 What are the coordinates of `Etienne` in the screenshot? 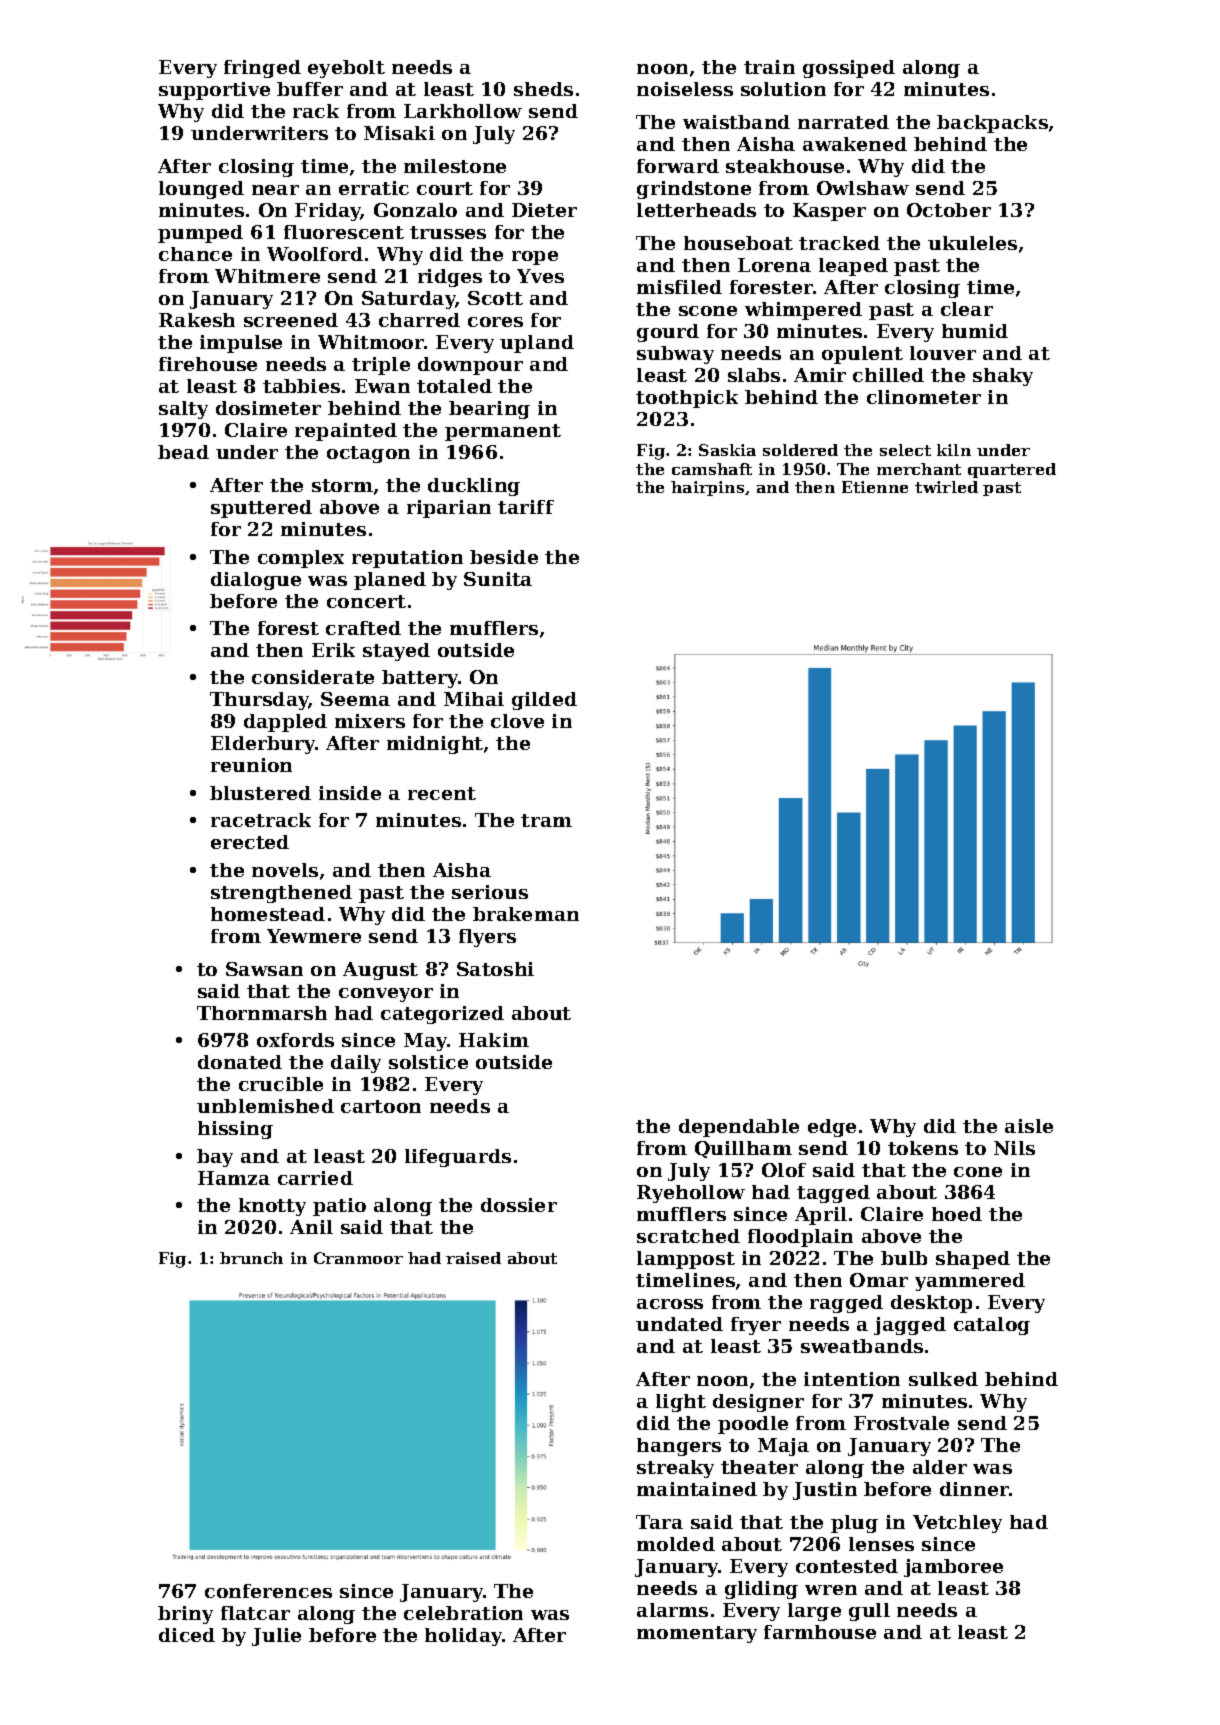 It's located at (875, 487).
